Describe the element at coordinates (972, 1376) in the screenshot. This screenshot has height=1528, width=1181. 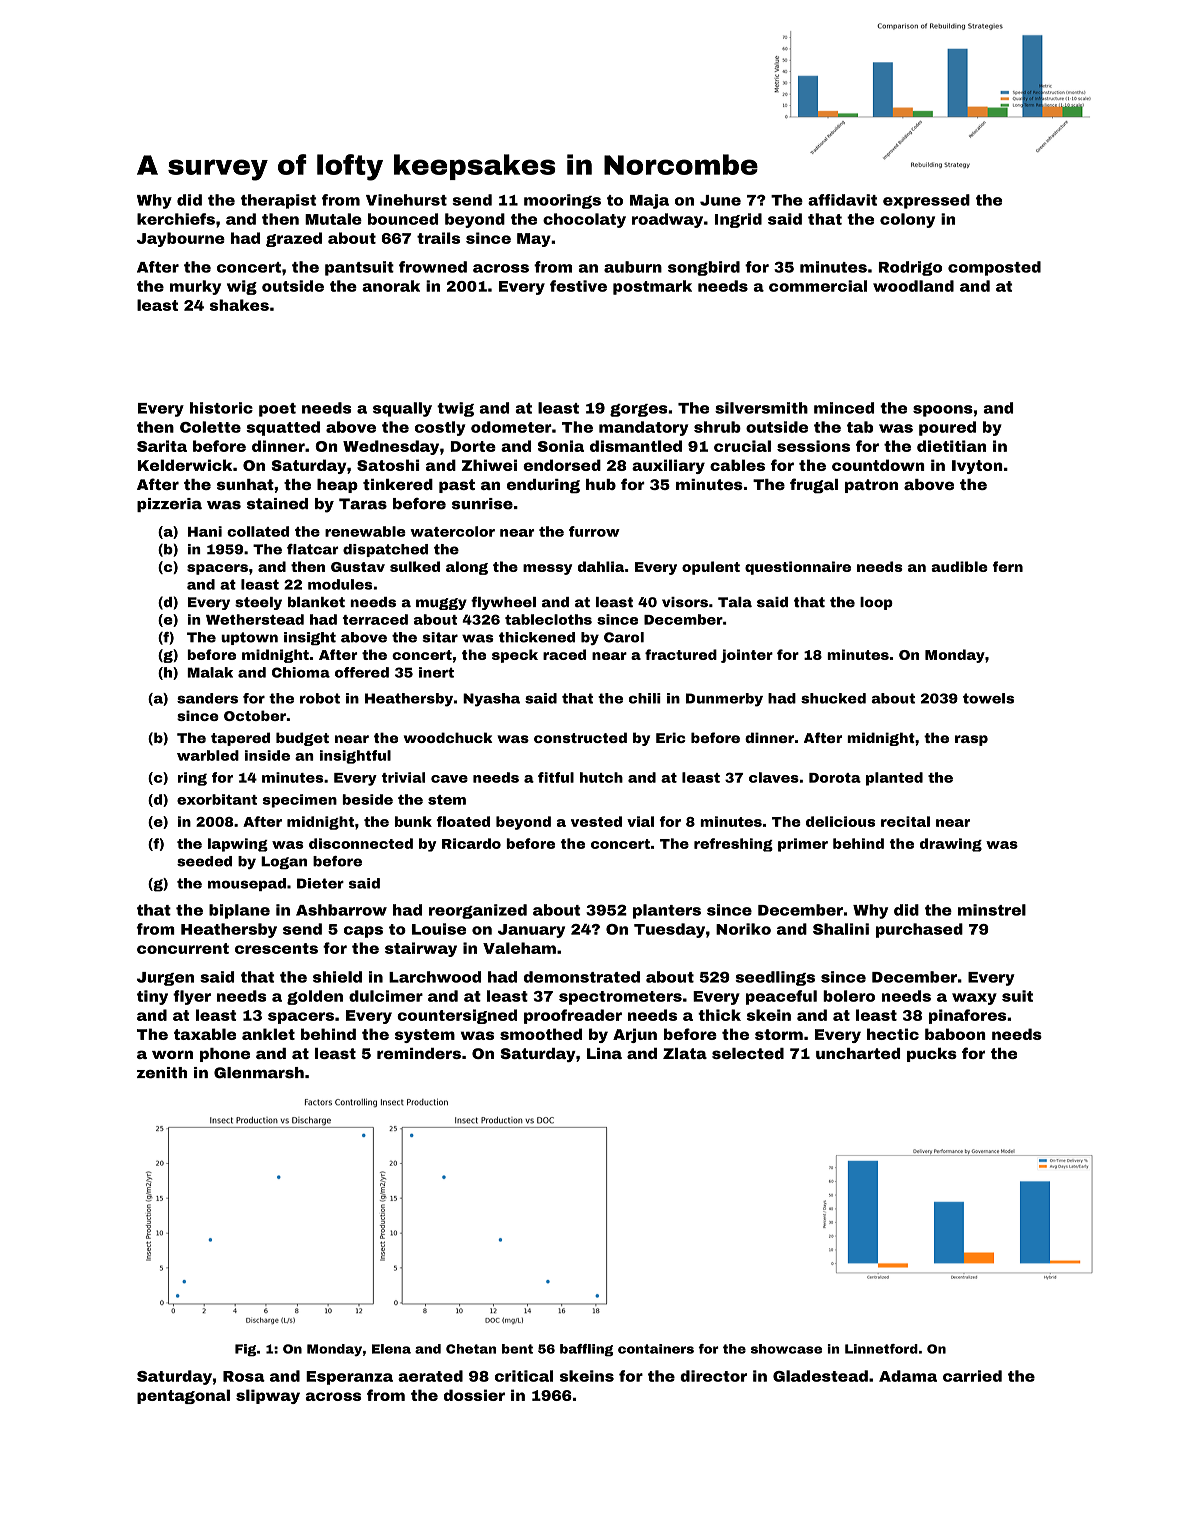
I see `carried` at that location.
